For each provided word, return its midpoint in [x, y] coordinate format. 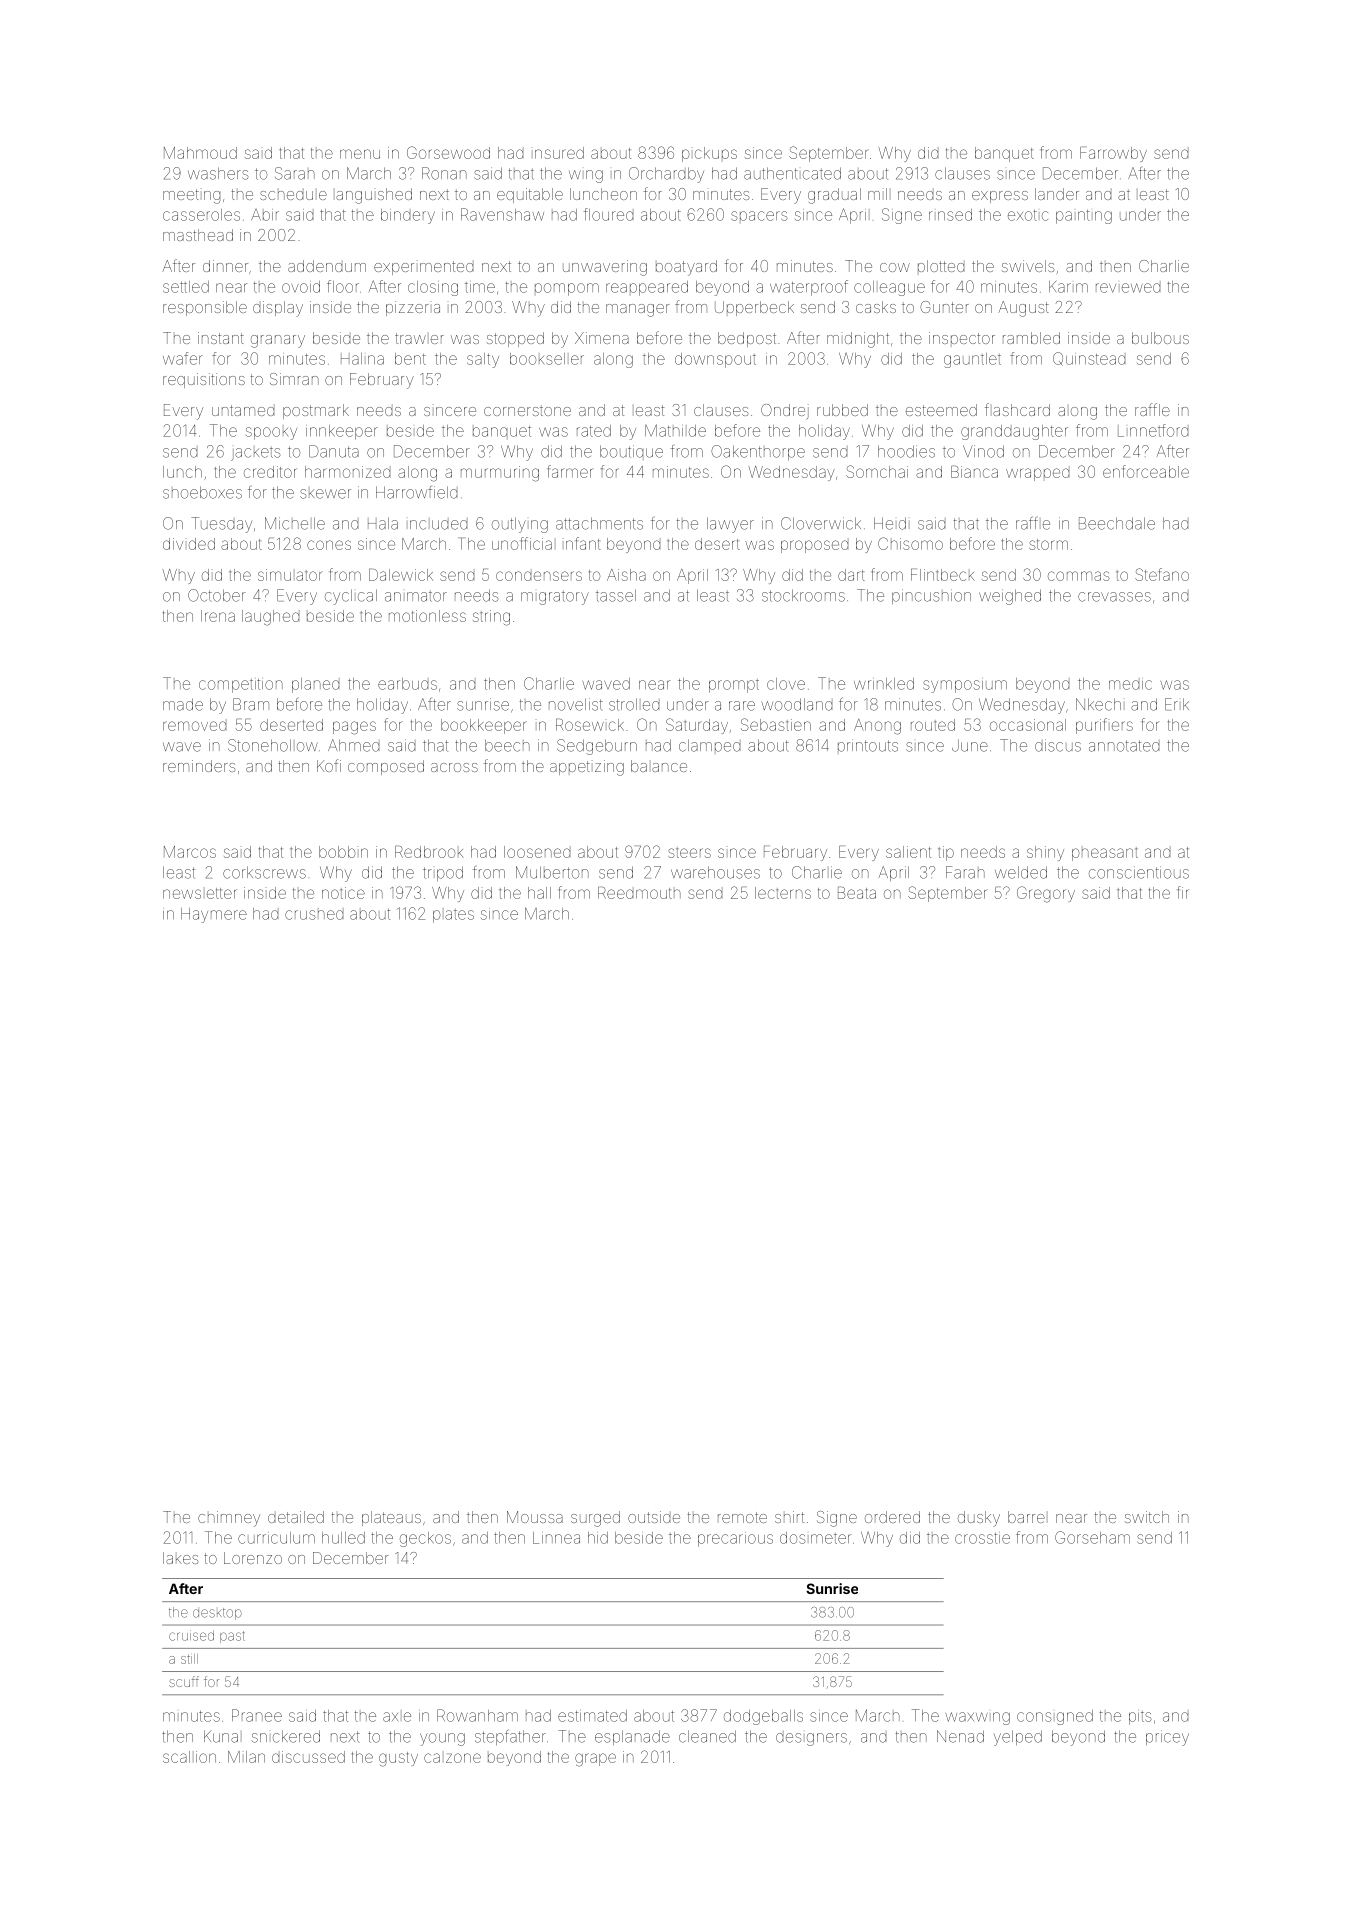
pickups [709, 154]
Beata [857, 893]
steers [689, 852]
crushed [314, 915]
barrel [1026, 1517]
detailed [296, 1517]
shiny [1045, 853]
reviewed [1128, 288]
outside [654, 1517]
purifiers [1104, 726]
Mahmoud [200, 153]
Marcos [190, 852]
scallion [189, 1757]
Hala [383, 523]
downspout [715, 360]
